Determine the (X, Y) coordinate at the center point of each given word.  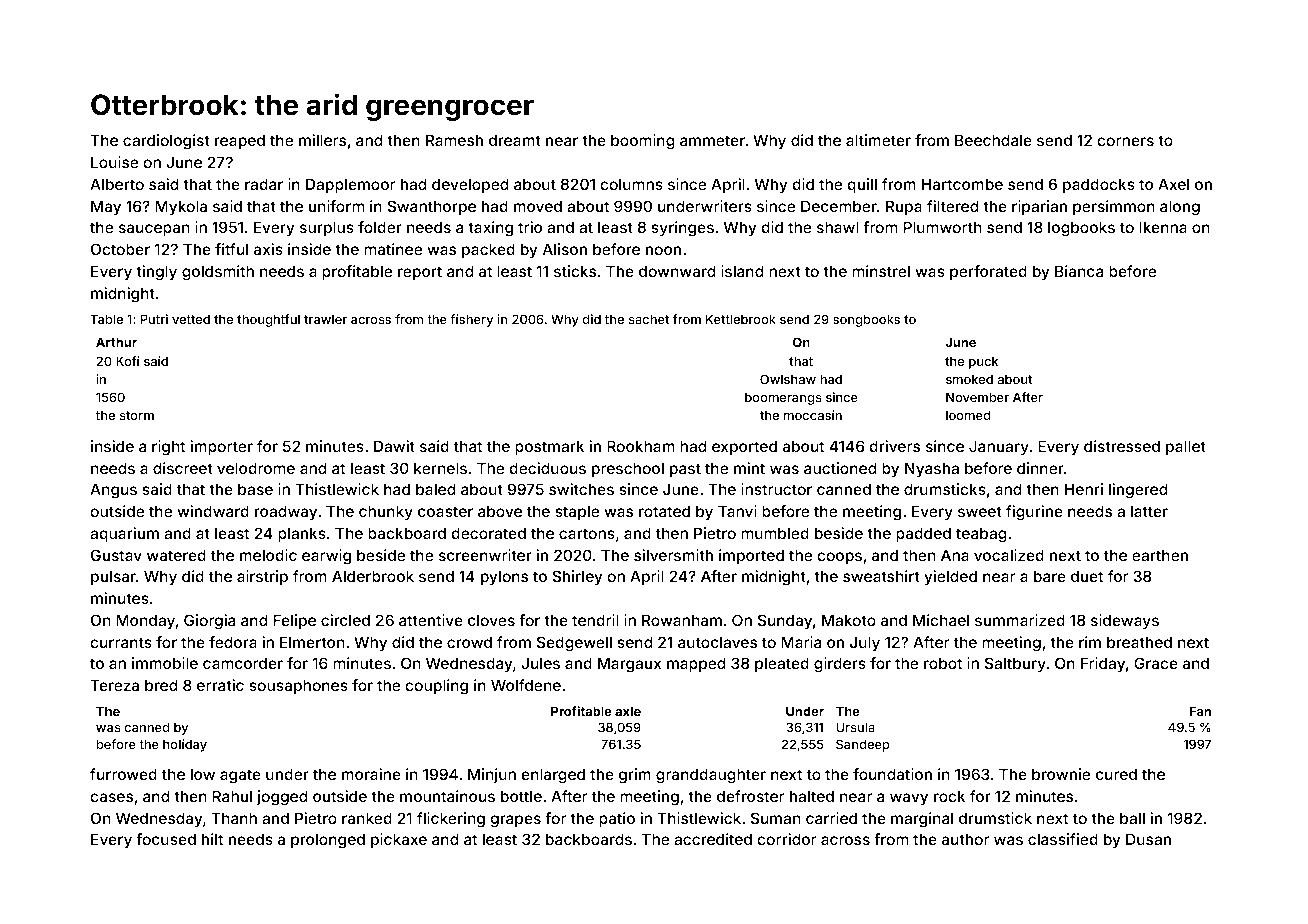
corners (1125, 141)
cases (111, 797)
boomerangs (783, 398)
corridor (786, 839)
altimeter (878, 140)
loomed (968, 415)
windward (213, 511)
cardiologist (166, 142)
